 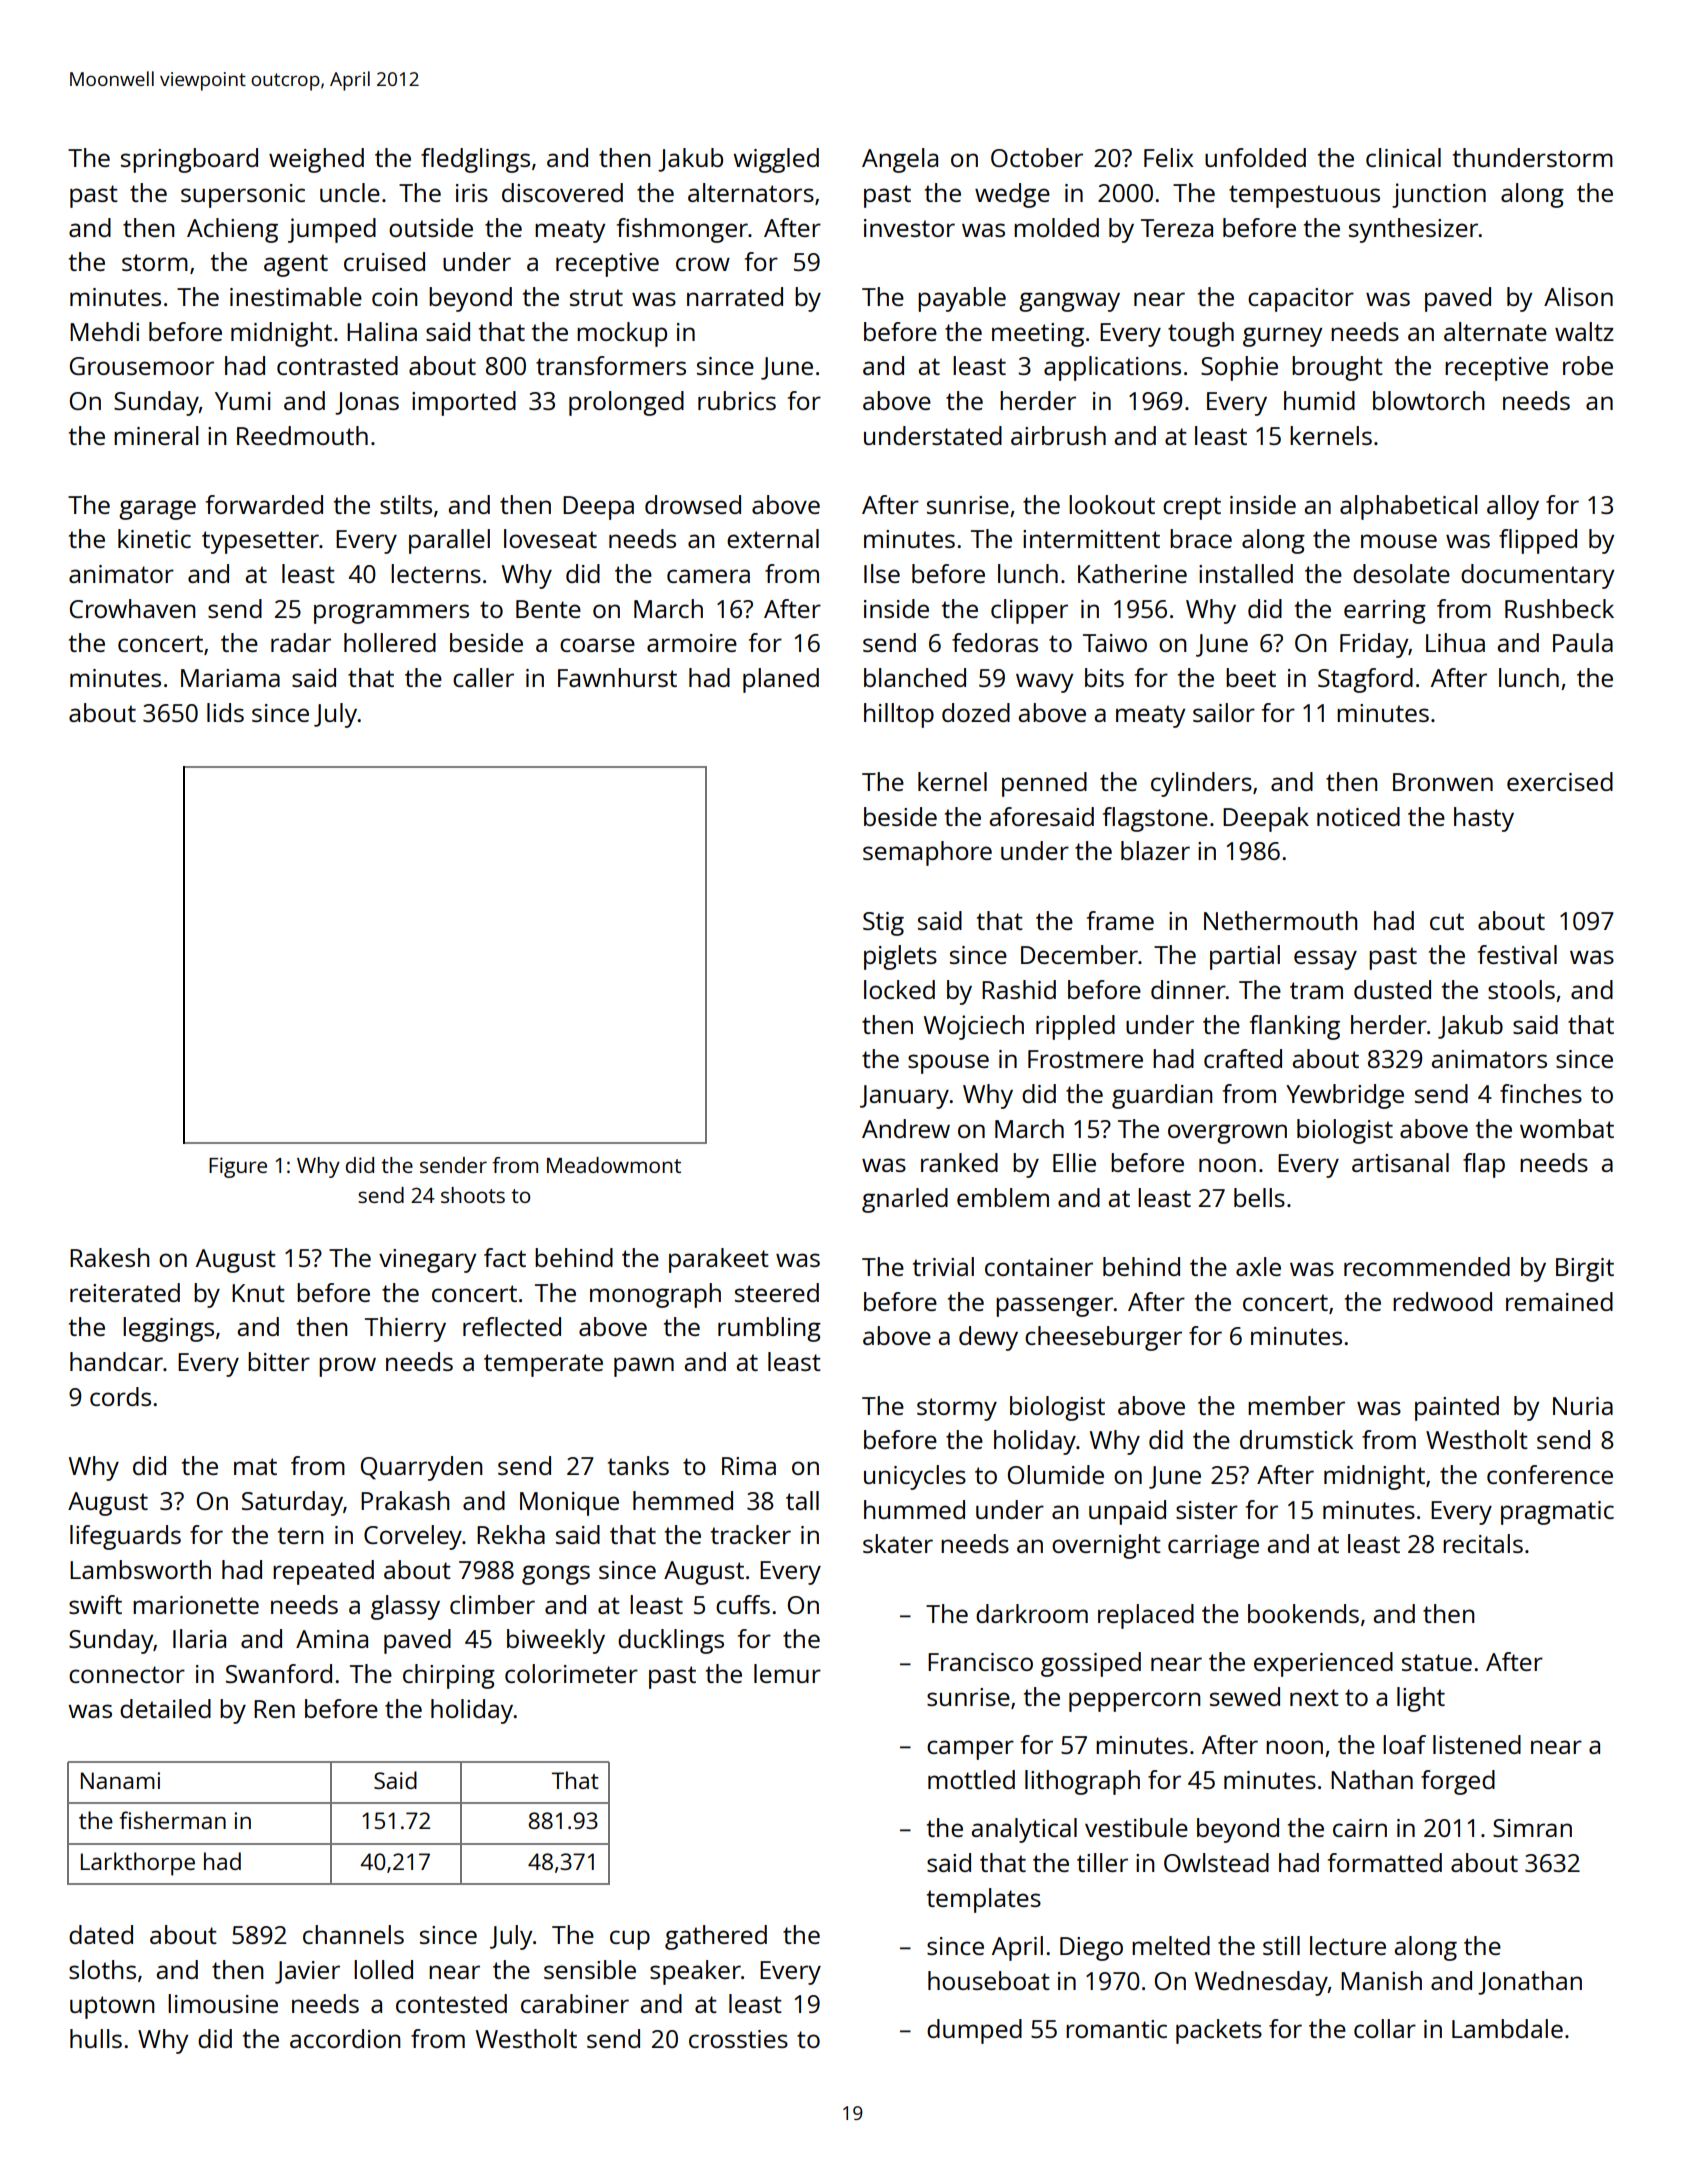 I want to click on rubrics, so click(x=737, y=400).
